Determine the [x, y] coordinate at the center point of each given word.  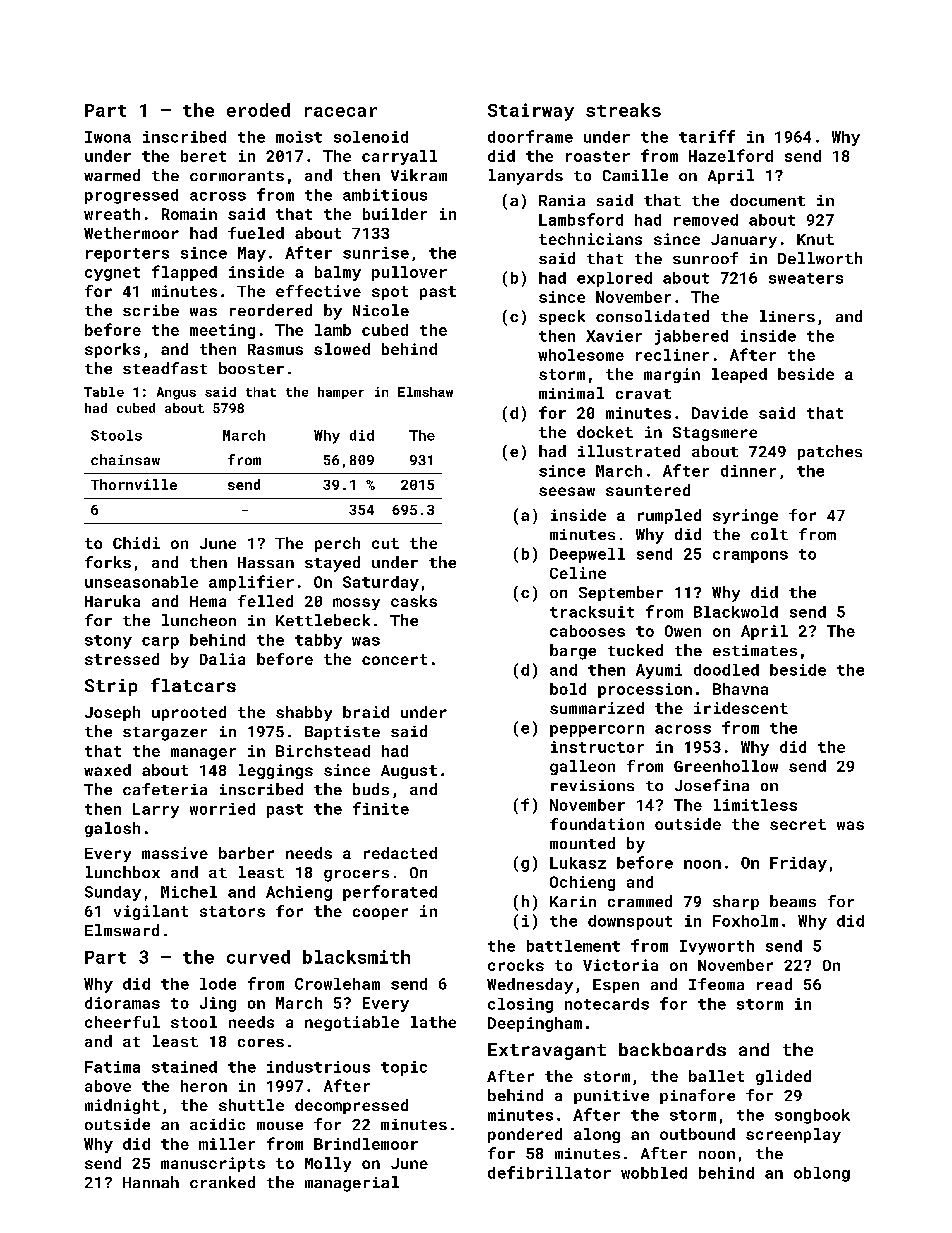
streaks [623, 110]
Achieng [299, 893]
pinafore [697, 1096]
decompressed [351, 1106]
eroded [258, 110]
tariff [707, 136]
